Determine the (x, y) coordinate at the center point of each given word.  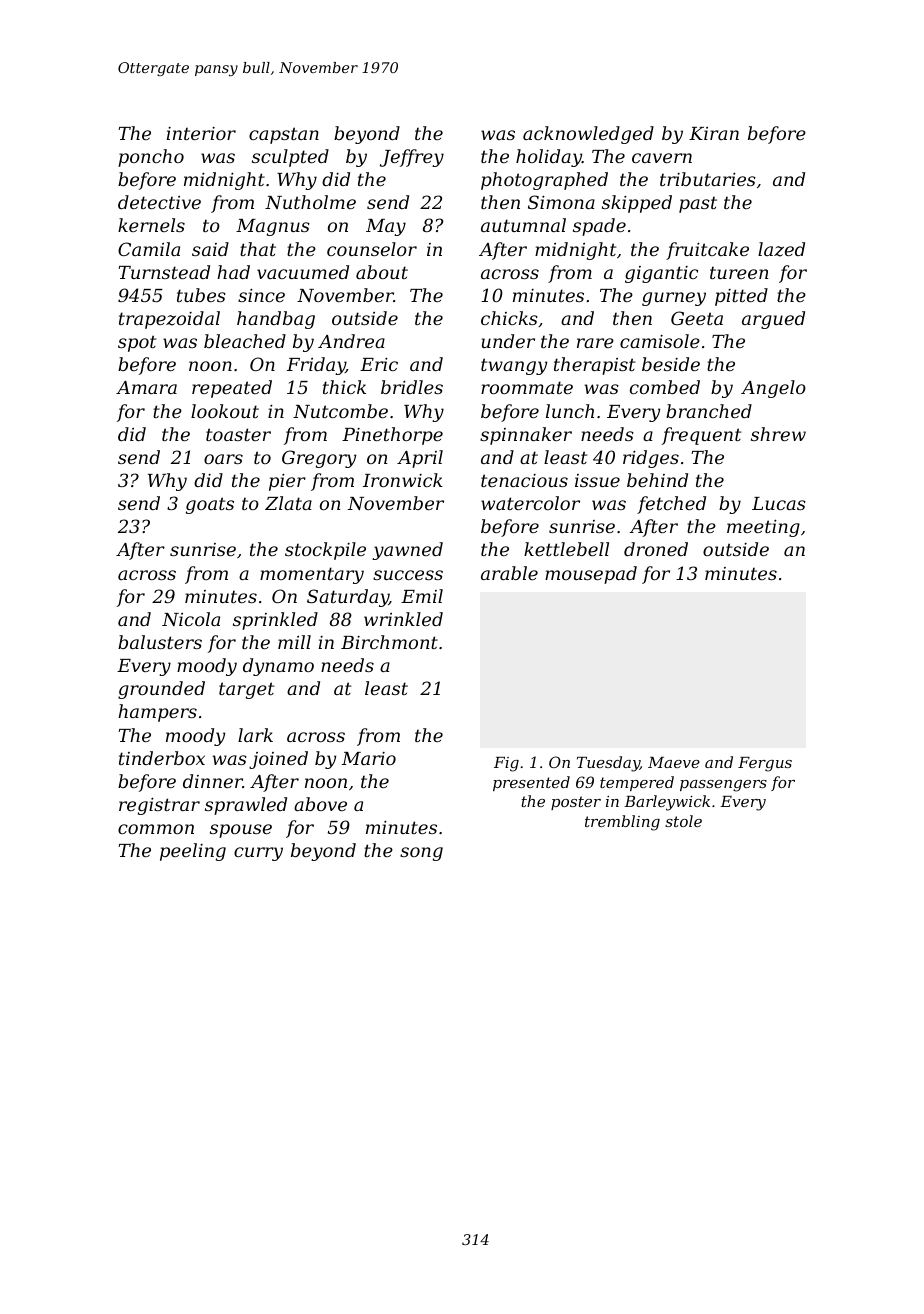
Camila (149, 249)
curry (258, 854)
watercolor (530, 503)
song (421, 854)
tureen (739, 272)
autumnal (523, 225)
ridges (651, 459)
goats (210, 505)
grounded (161, 690)
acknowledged (588, 135)
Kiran (714, 133)
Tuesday (608, 764)
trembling (622, 823)
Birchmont (389, 642)
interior (201, 133)
